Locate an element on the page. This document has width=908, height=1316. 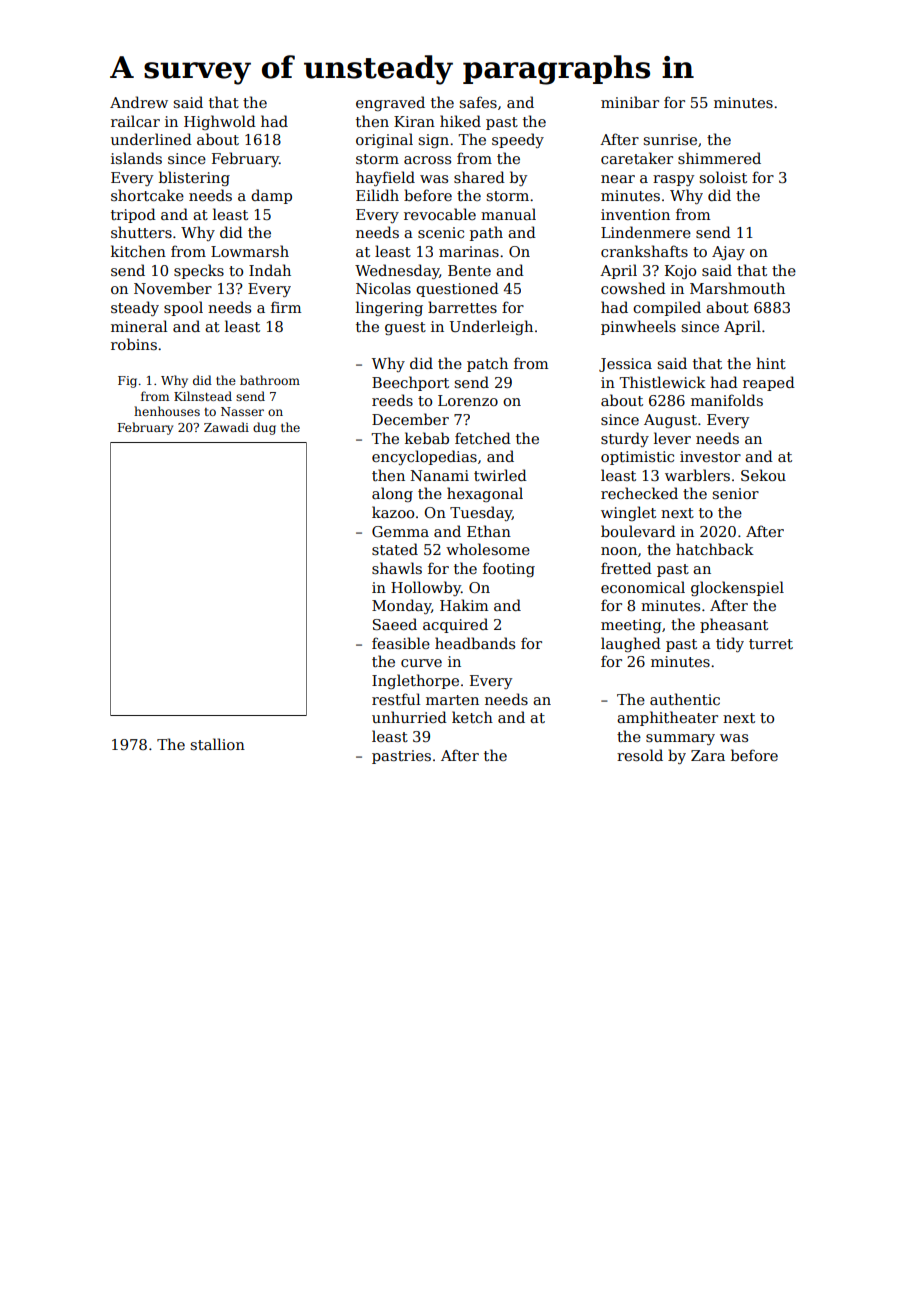
headbands is located at coordinates (475, 643).
